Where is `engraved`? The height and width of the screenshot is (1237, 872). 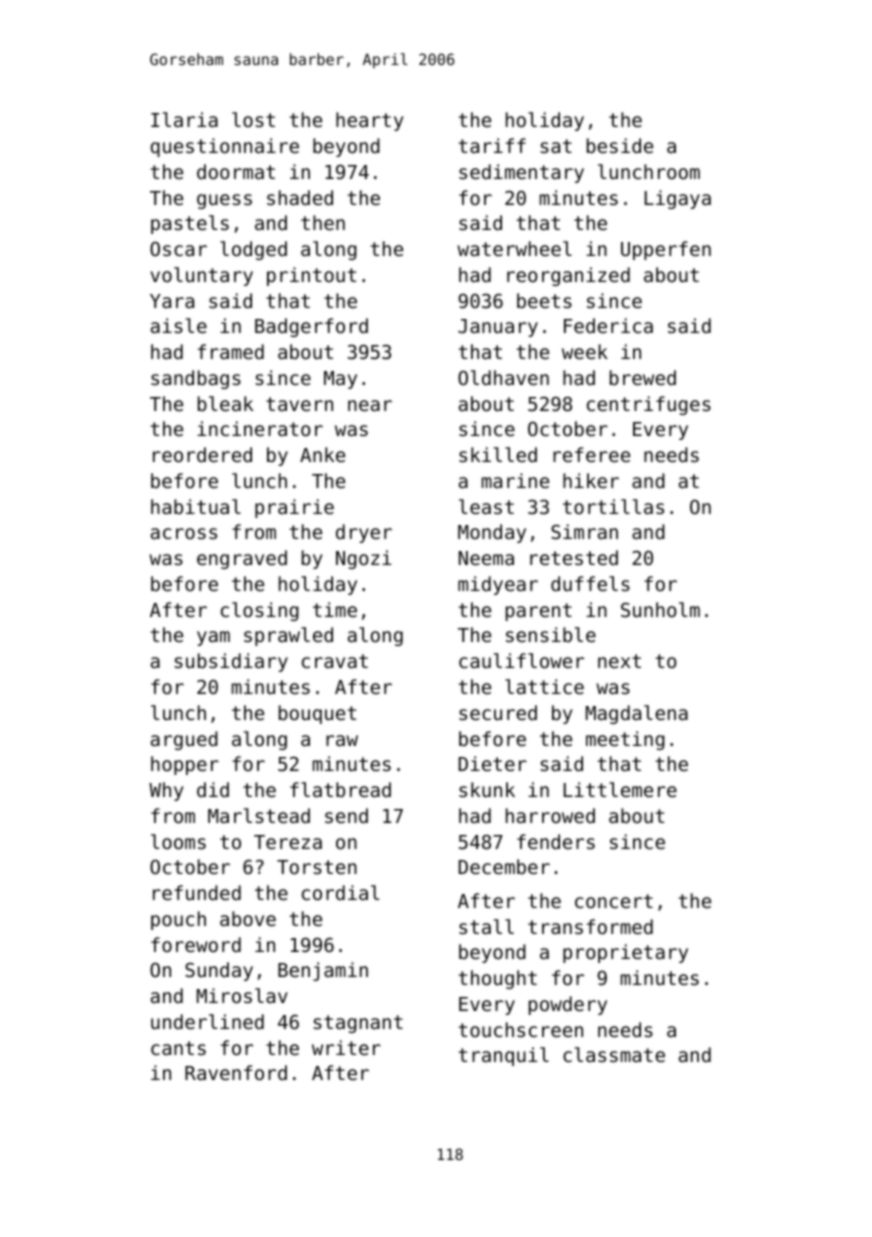
engraved is located at coordinates (242, 559).
